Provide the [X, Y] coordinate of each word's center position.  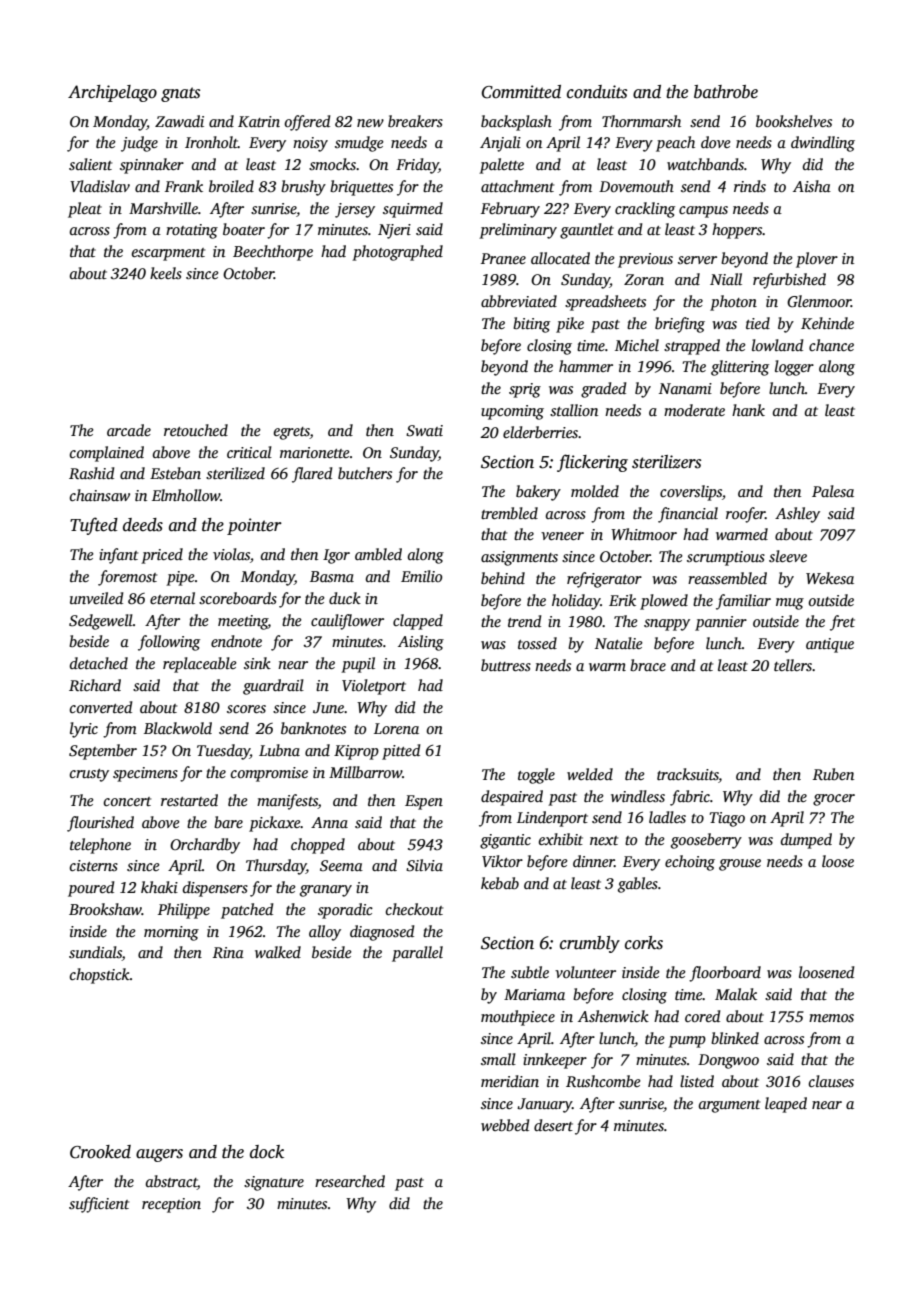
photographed [397, 253]
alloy [325, 933]
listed [697, 1081]
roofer [745, 515]
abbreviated [519, 301]
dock [267, 1152]
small [498, 1059]
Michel [637, 345]
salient [90, 164]
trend [524, 621]
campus [703, 212]
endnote [236, 641]
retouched [196, 430]
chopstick [100, 976]
